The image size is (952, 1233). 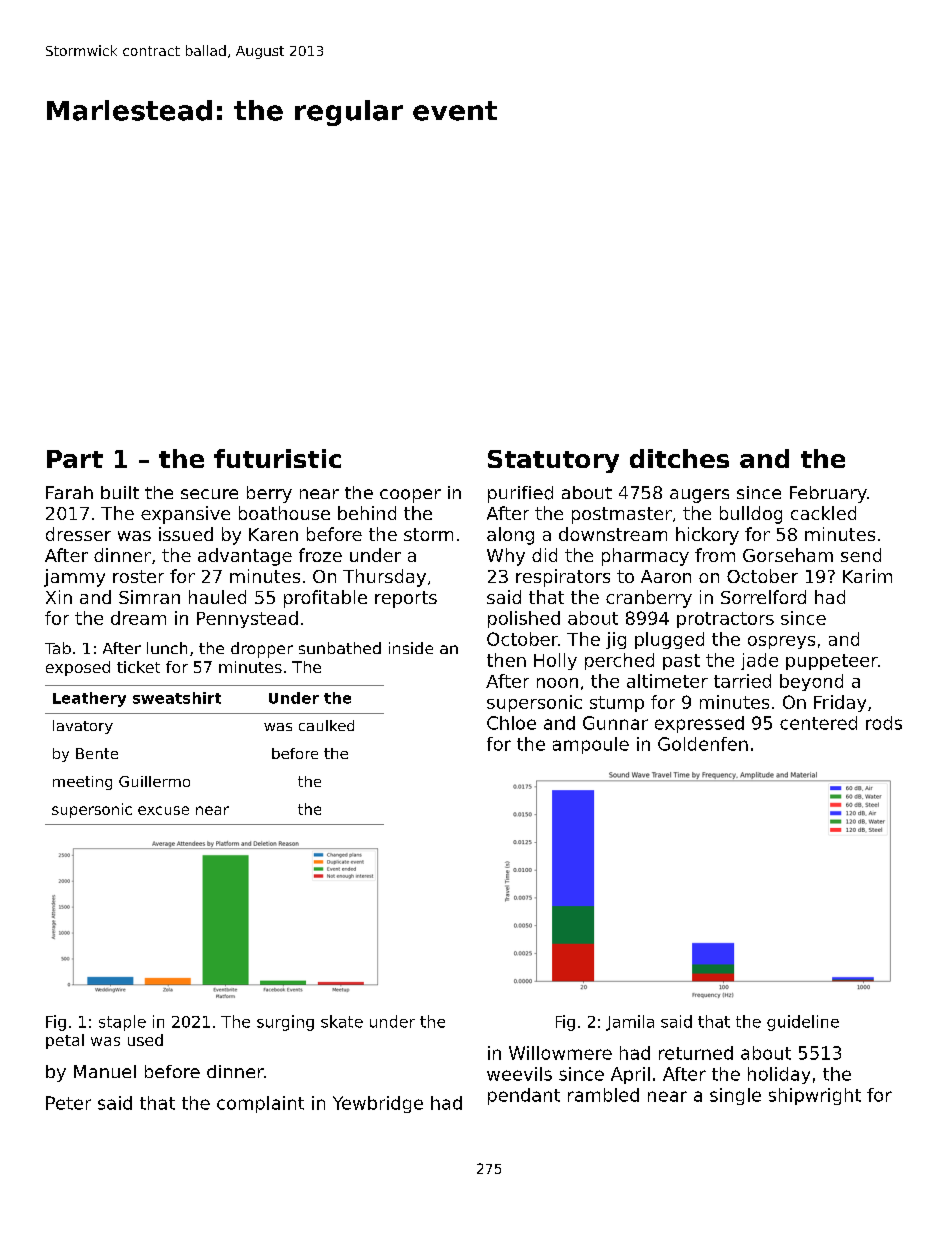 I want to click on rods, so click(x=884, y=723).
